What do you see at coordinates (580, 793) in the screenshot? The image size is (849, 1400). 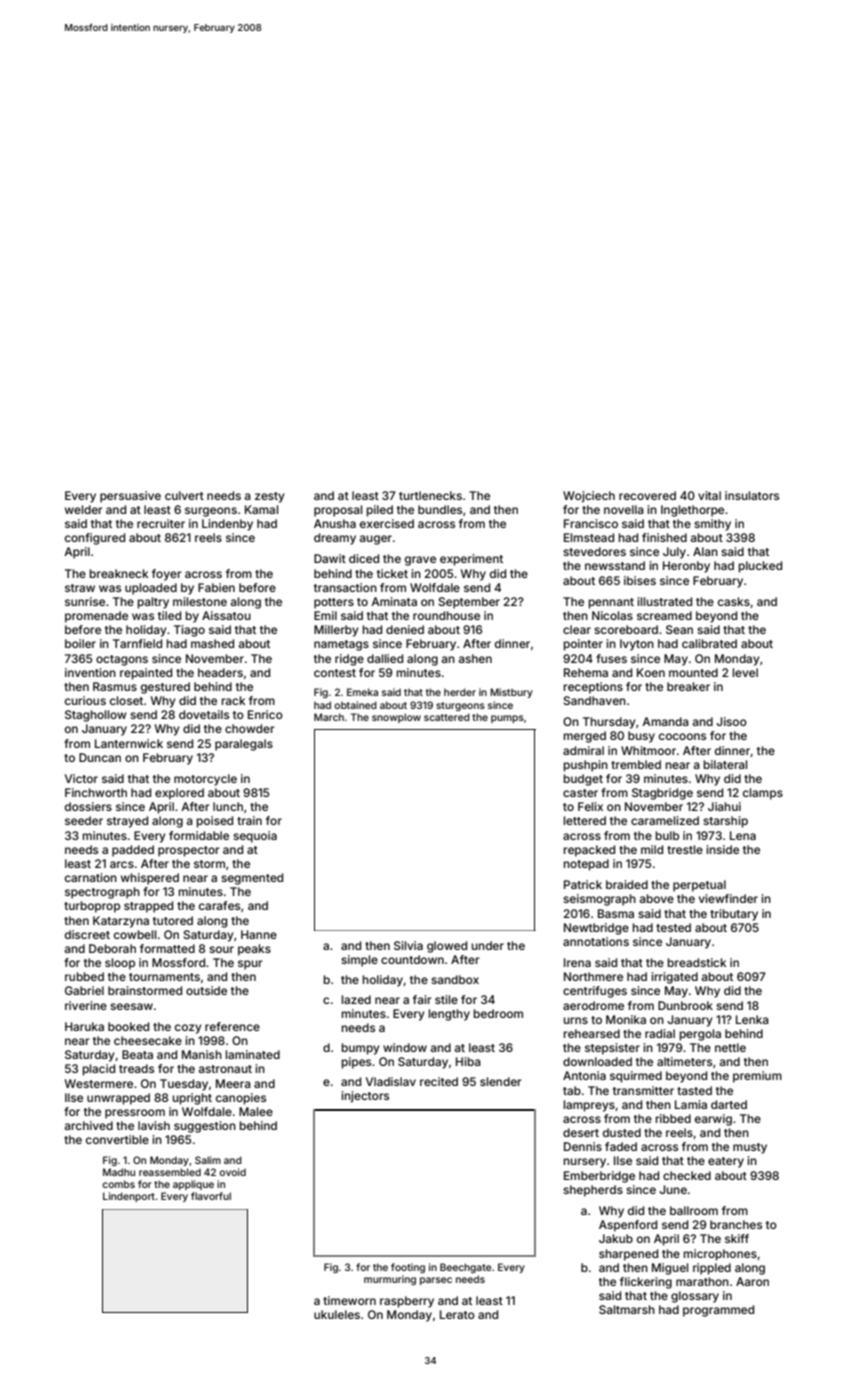 I see `caster` at bounding box center [580, 793].
